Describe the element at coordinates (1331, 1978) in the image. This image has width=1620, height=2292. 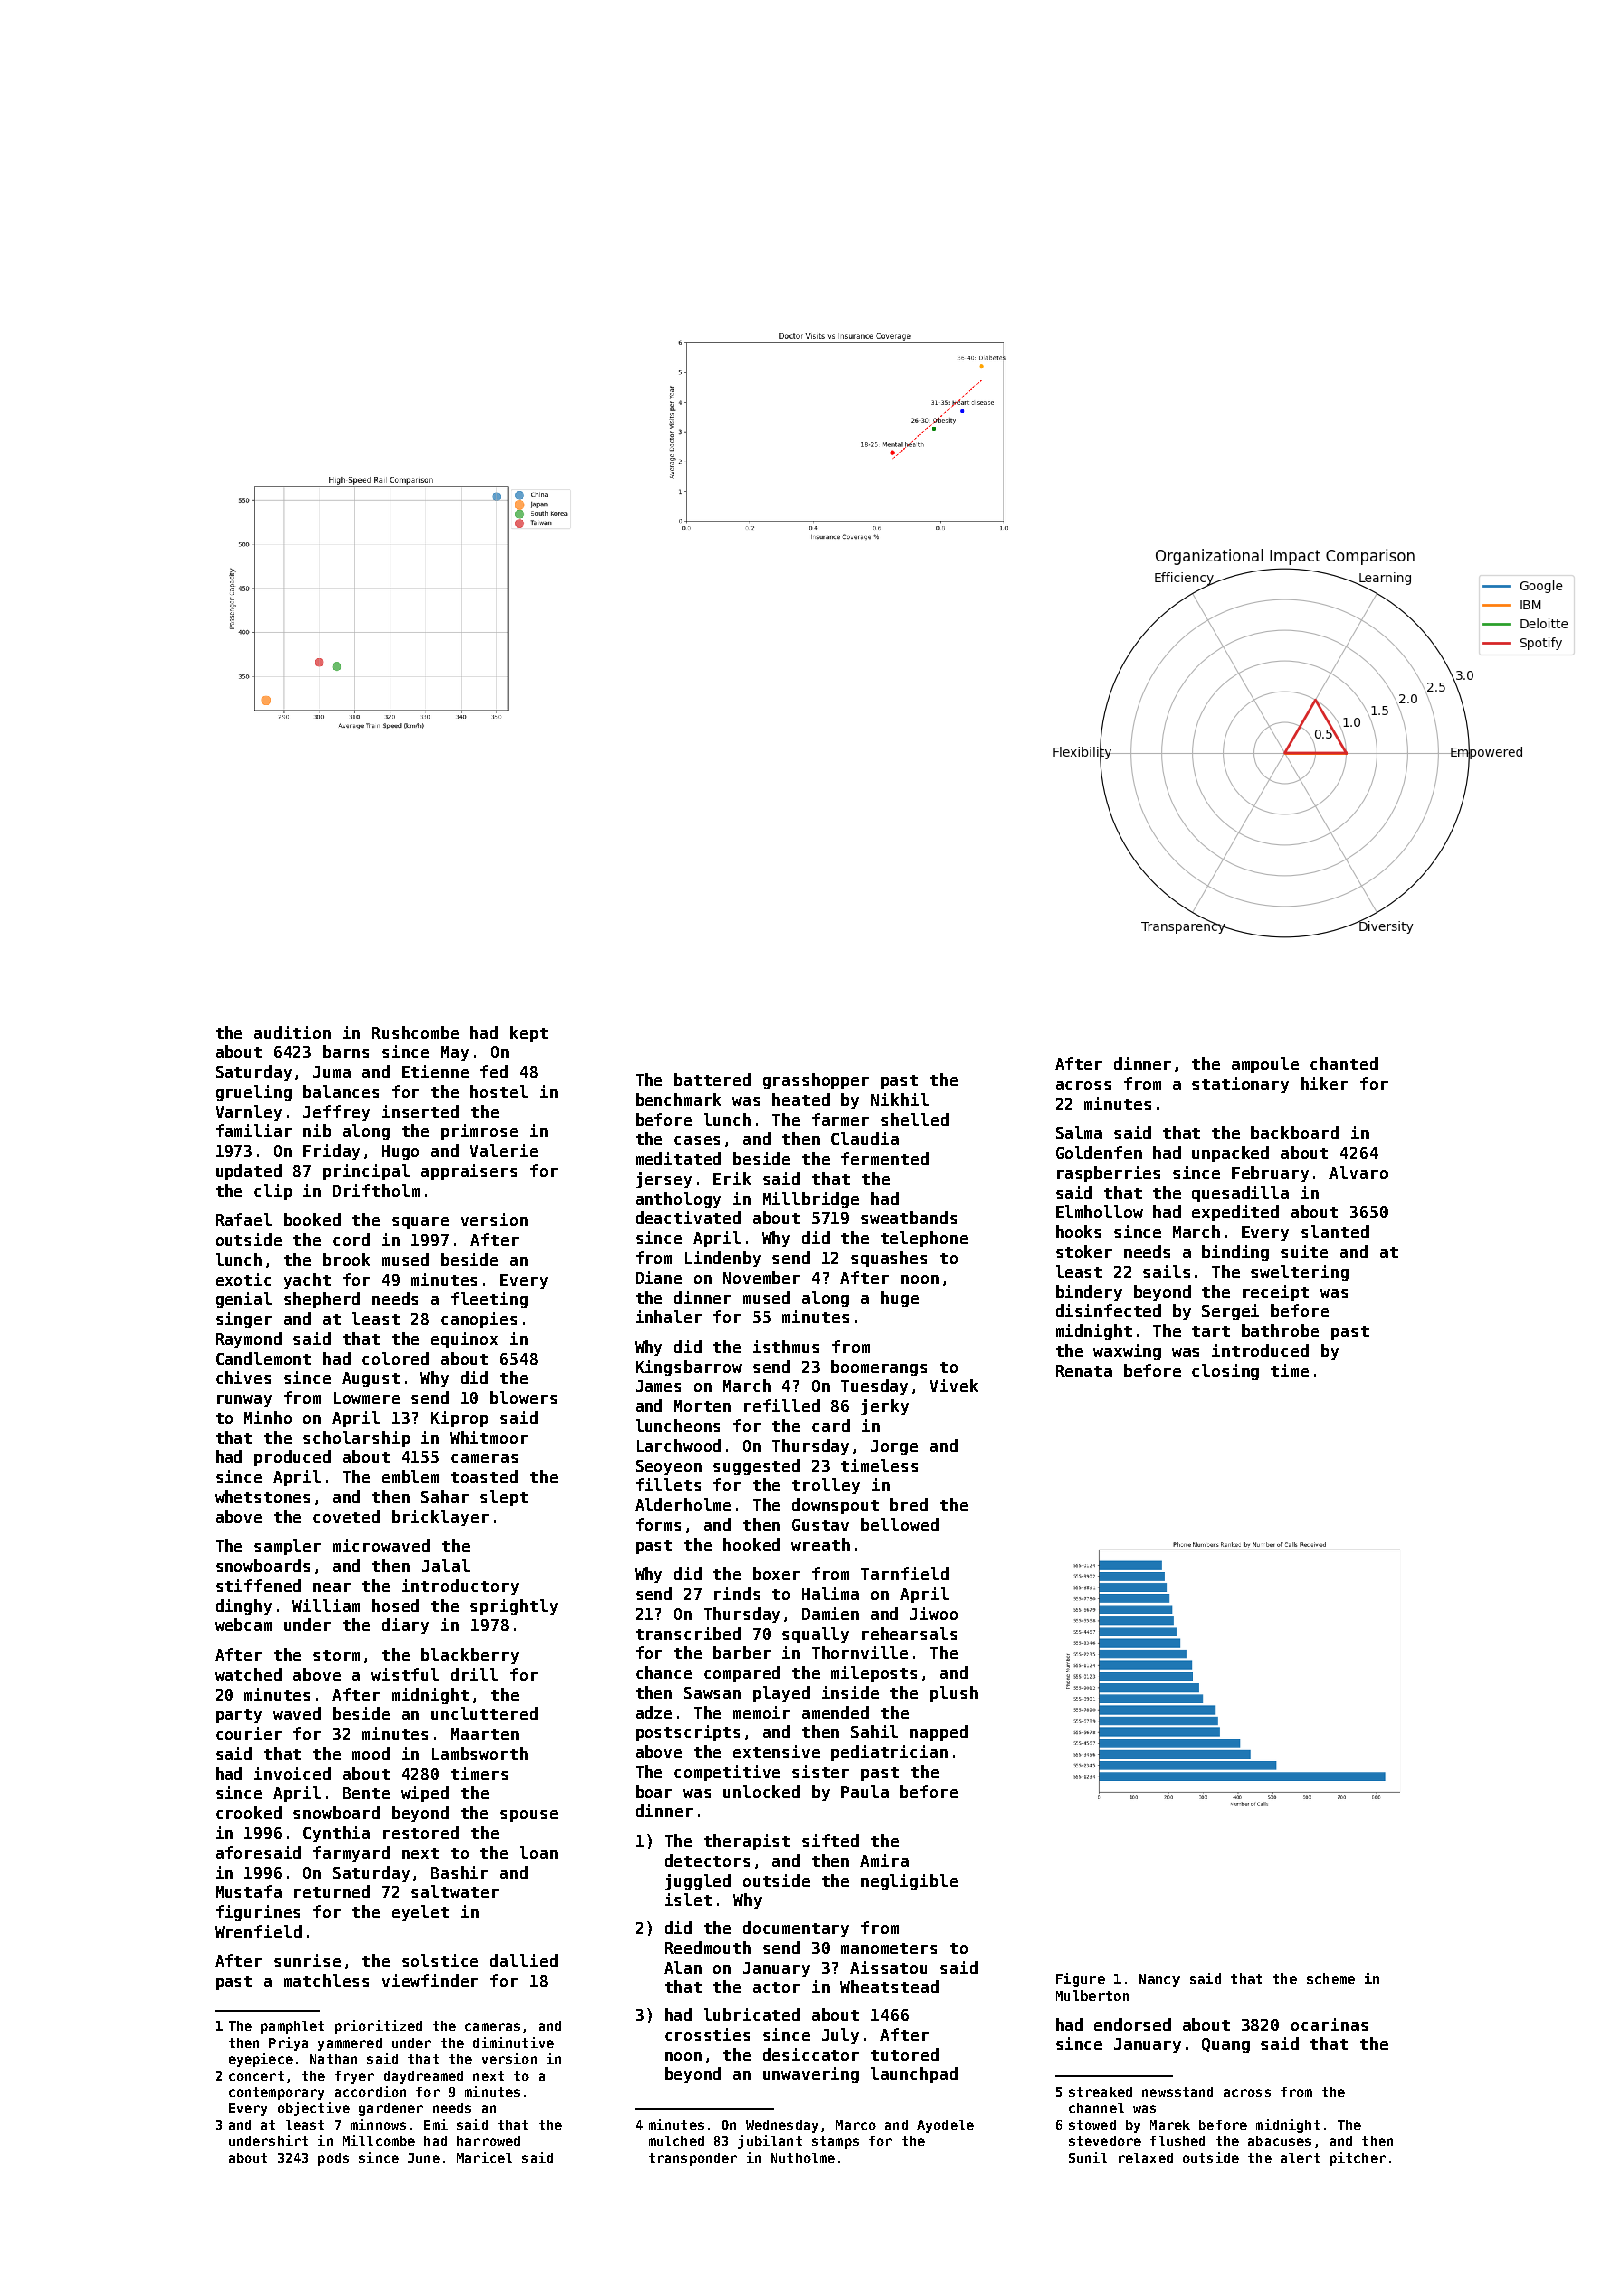
I see `scheme` at that location.
